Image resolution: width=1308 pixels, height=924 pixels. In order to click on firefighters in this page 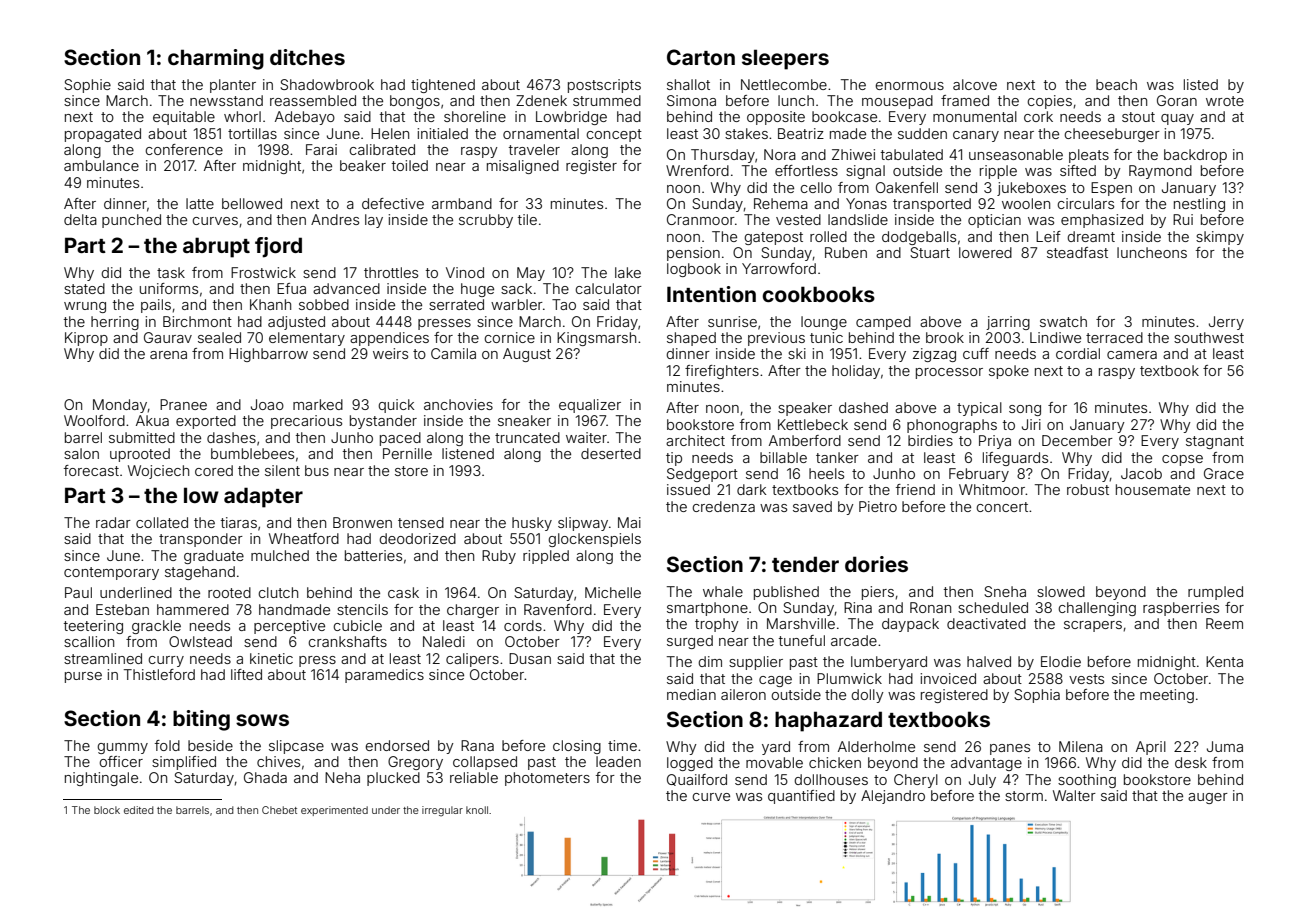, I will do `click(722, 372)`.
